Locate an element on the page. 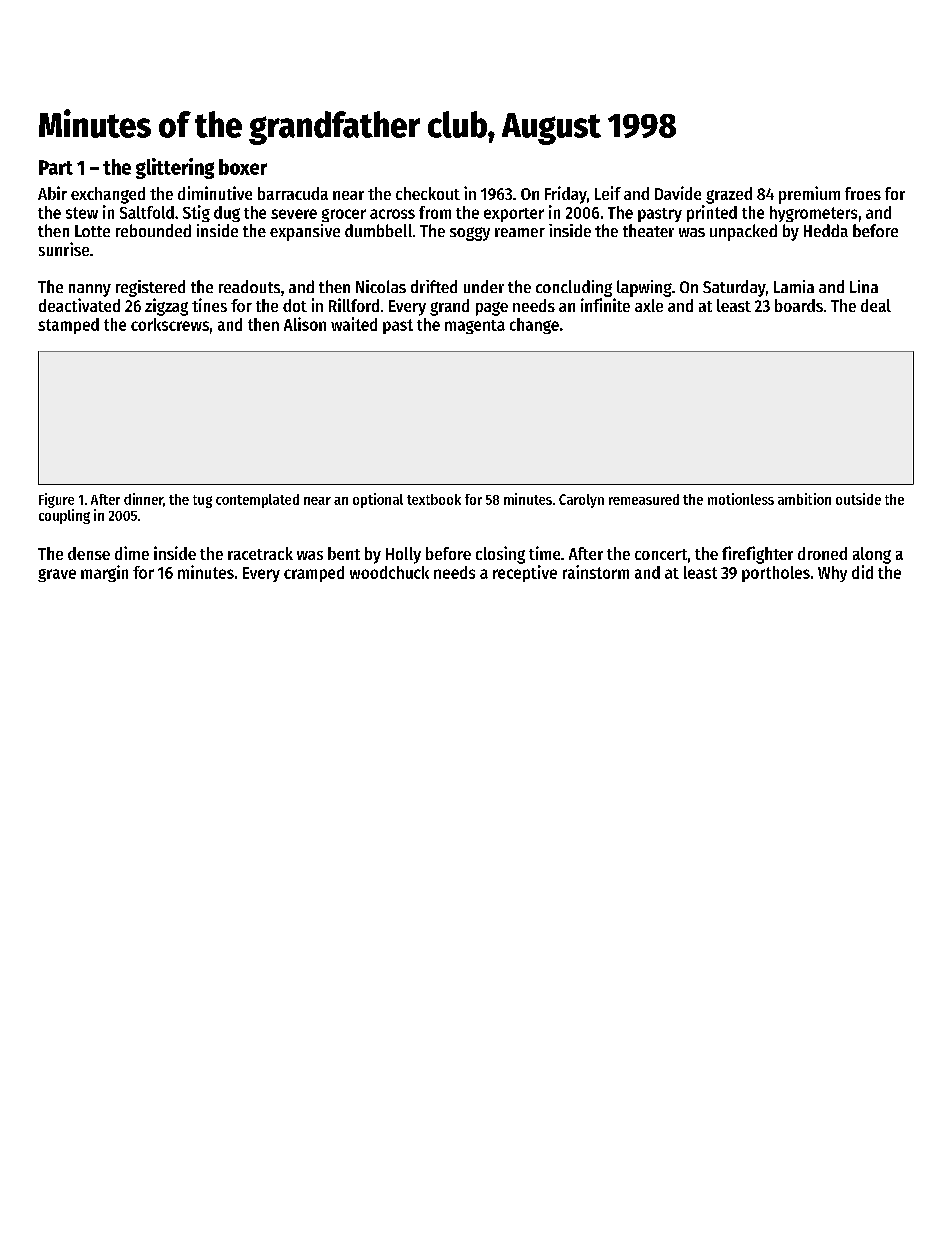 The image size is (952, 1233). Carolyn is located at coordinates (581, 501).
